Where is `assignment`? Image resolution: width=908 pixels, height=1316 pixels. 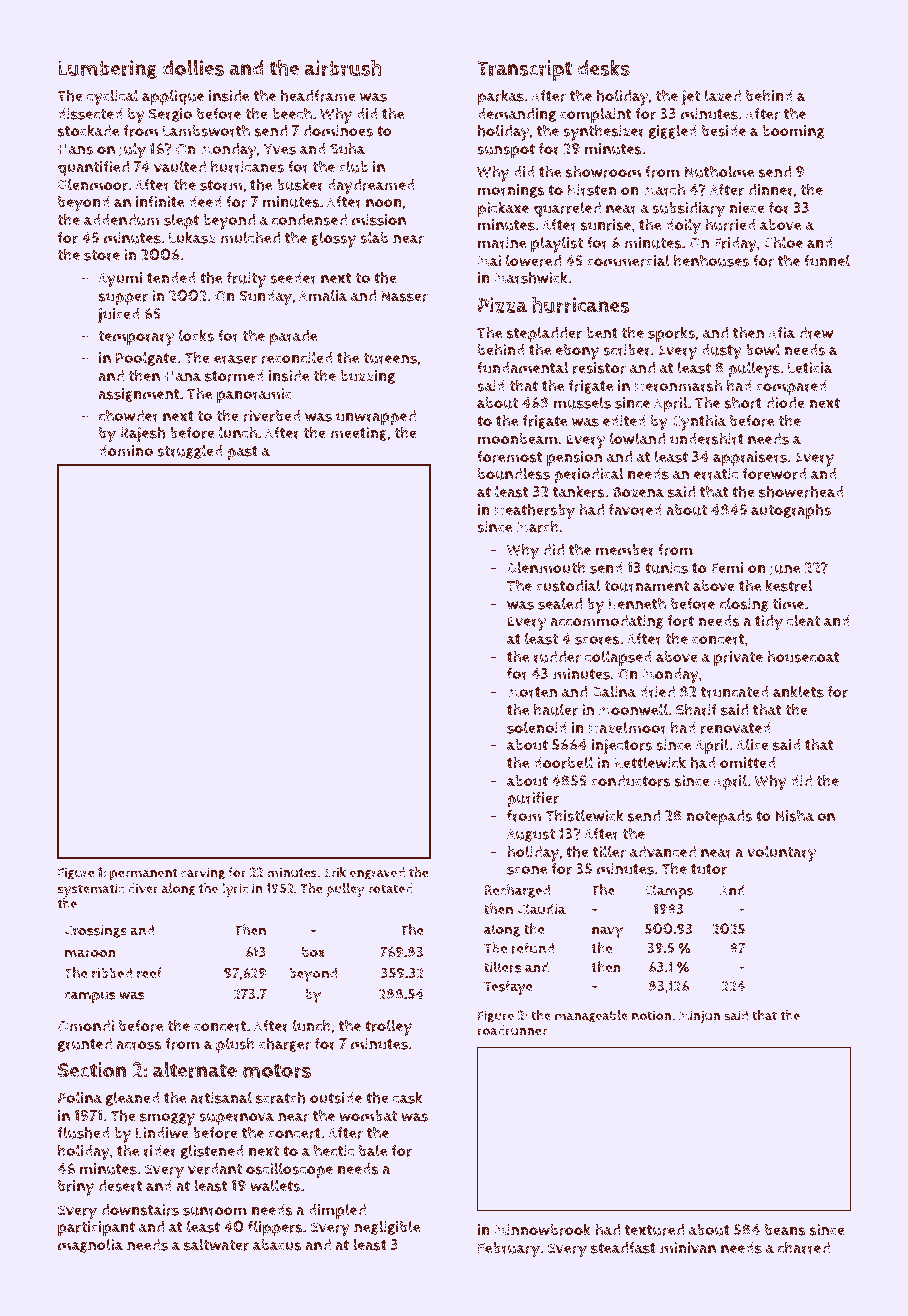
assignment is located at coordinates (138, 395).
